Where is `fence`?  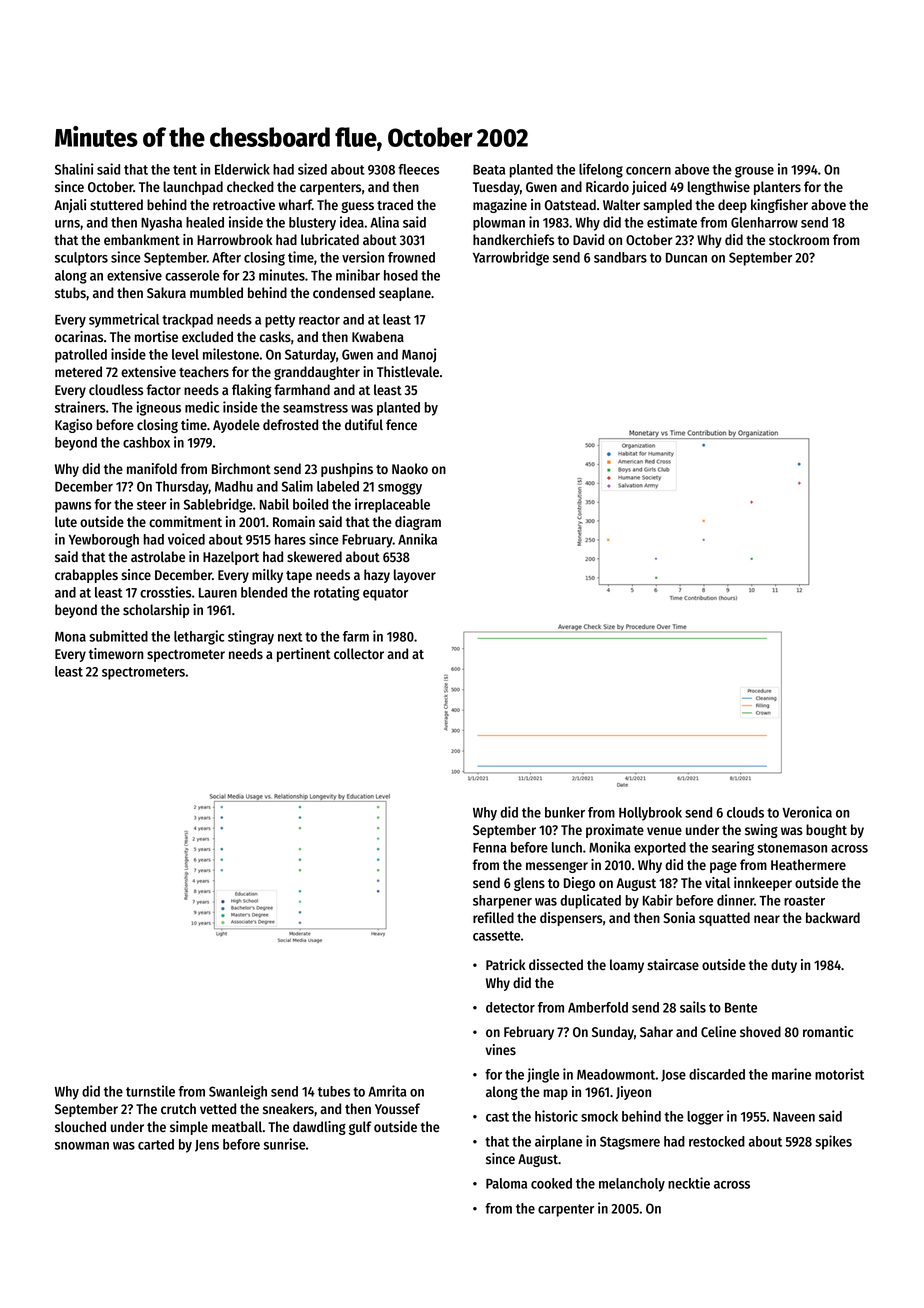
fence is located at coordinates (401, 424).
